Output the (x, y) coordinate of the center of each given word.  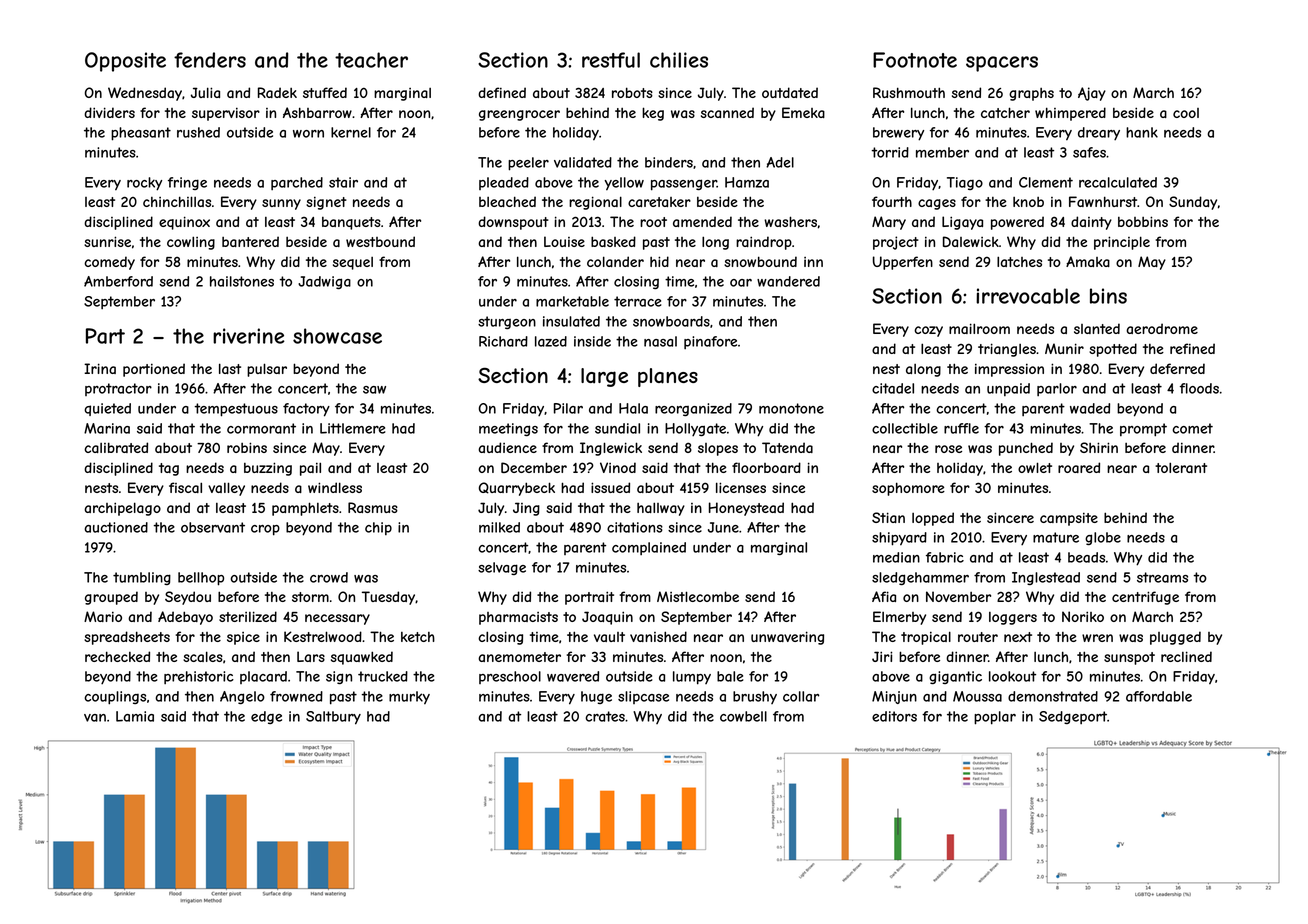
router (978, 637)
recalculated (1118, 182)
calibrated (116, 447)
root (653, 222)
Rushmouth (909, 92)
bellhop (201, 579)
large (604, 377)
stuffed (325, 92)
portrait (589, 598)
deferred (1177, 368)
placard (263, 677)
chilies (679, 60)
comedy (109, 263)
